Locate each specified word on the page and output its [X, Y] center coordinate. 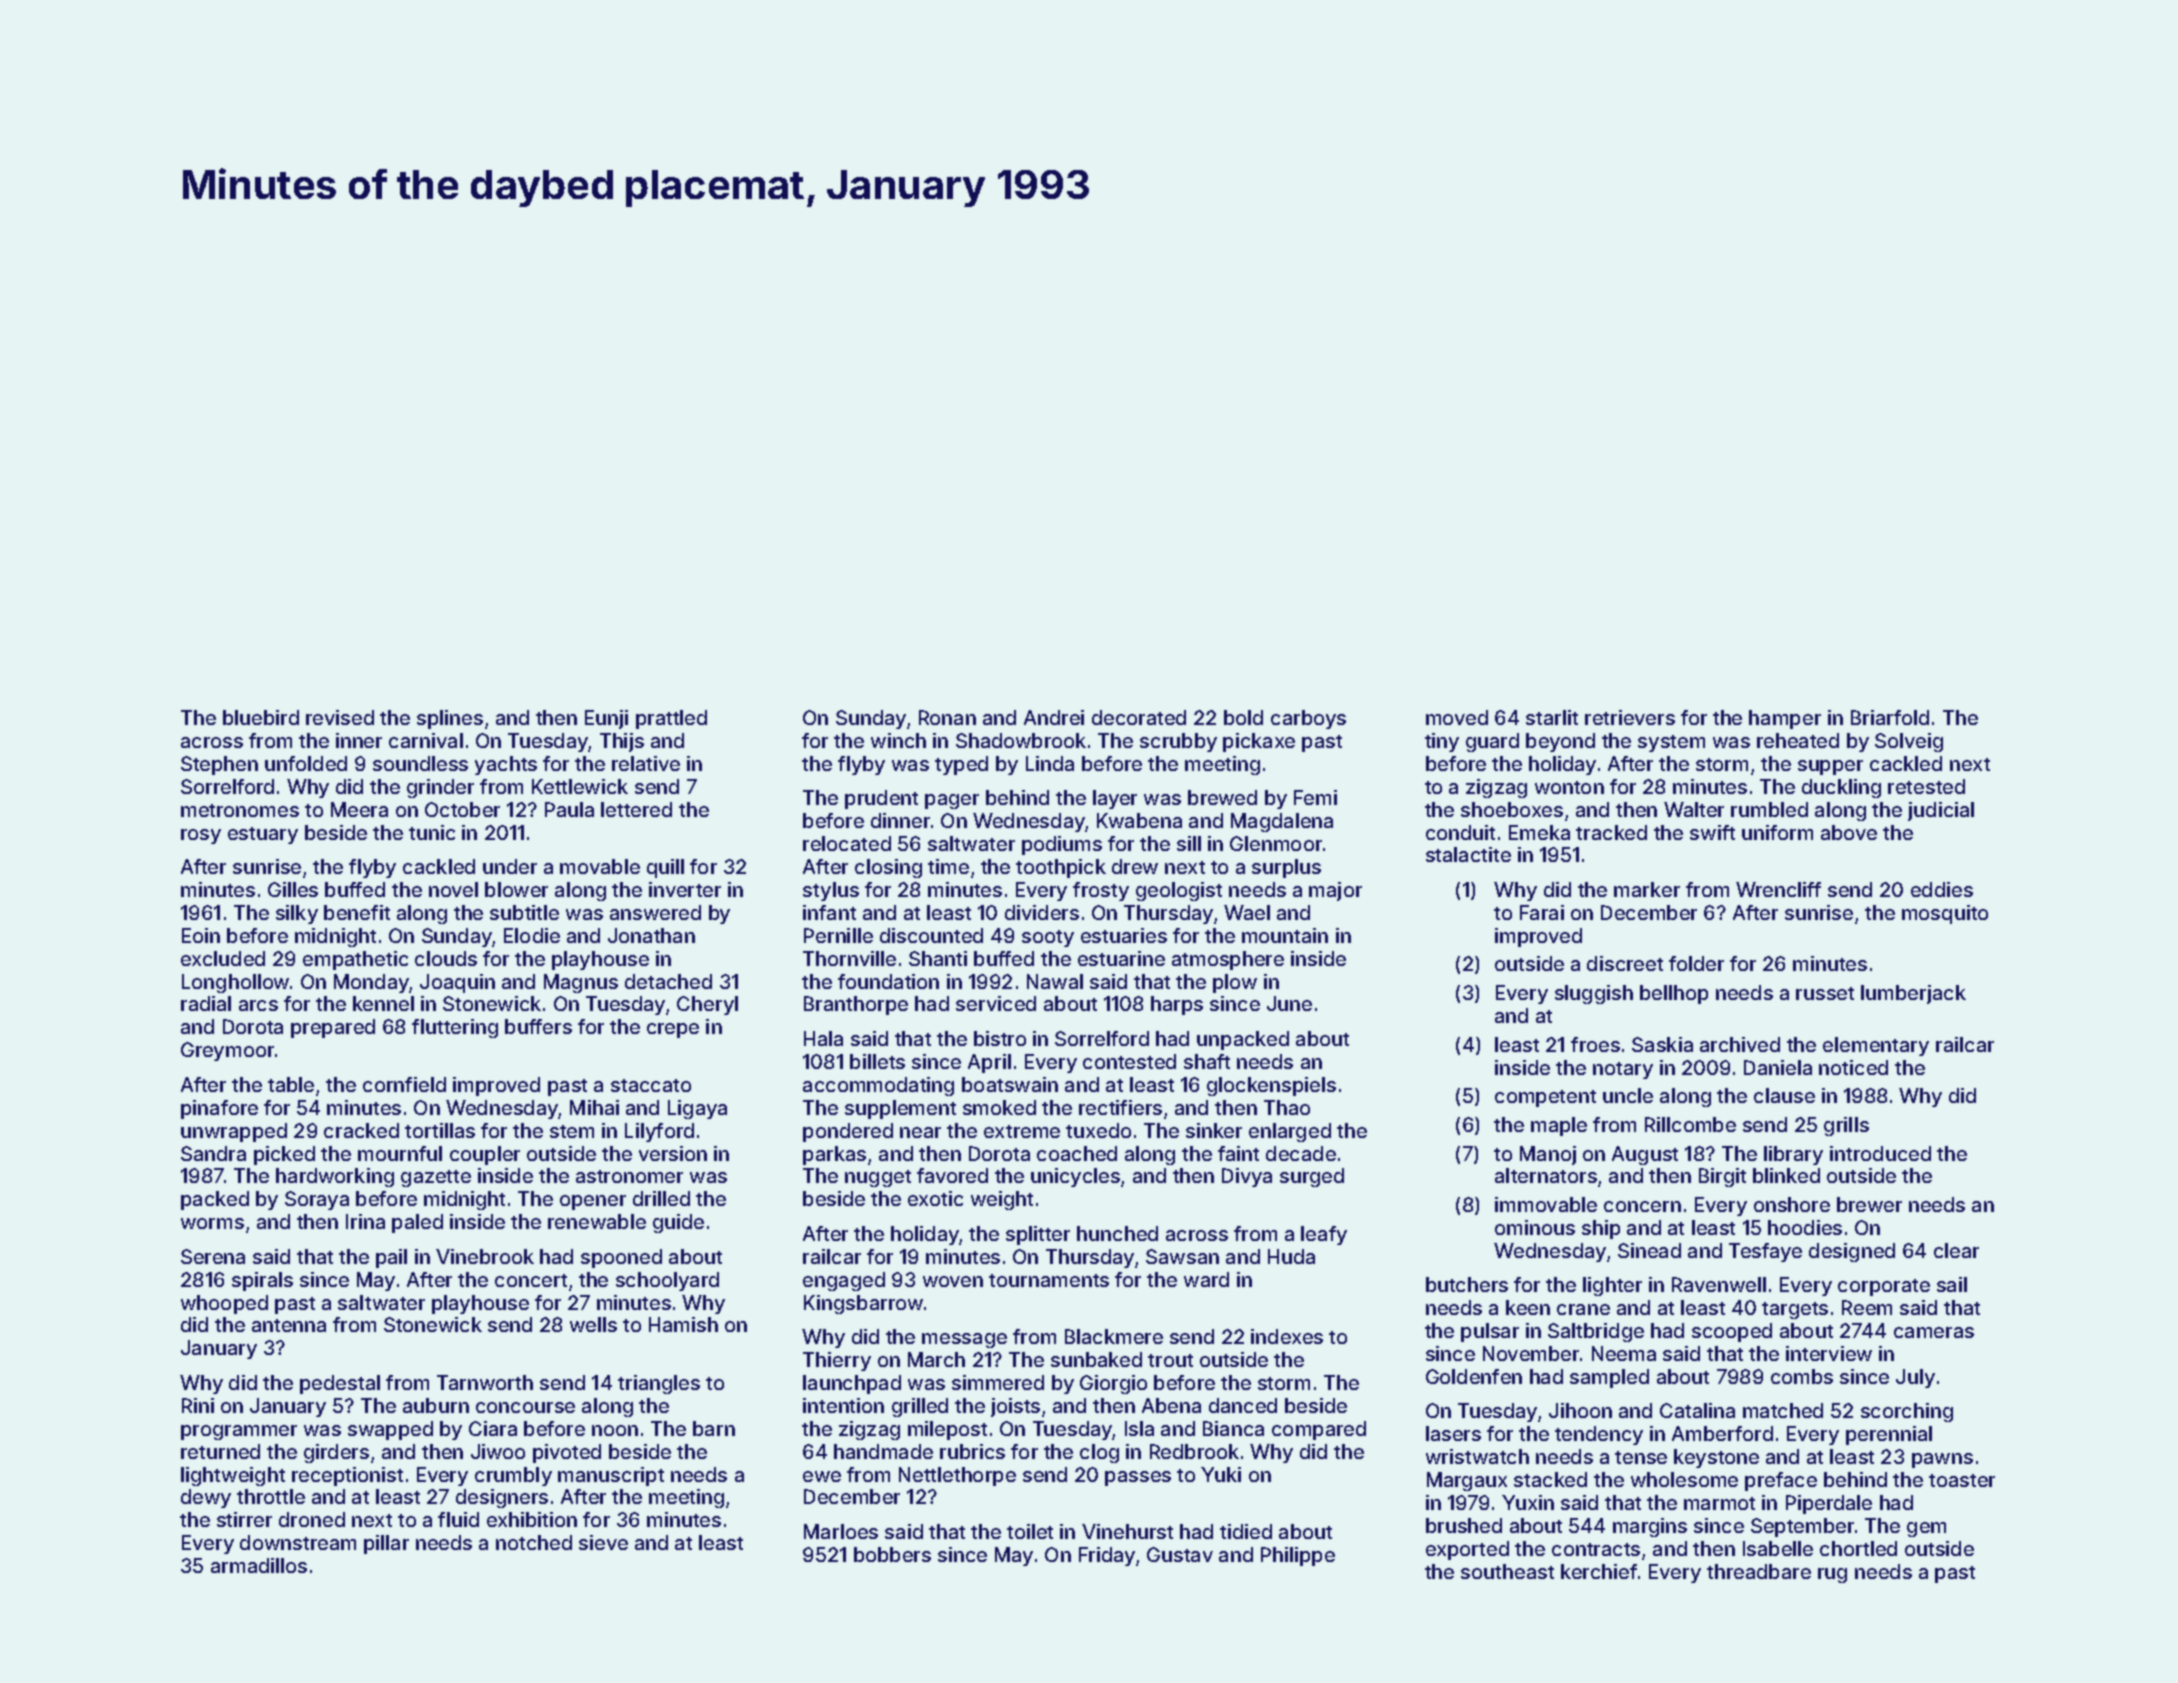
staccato [651, 1085]
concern [1642, 1206]
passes [1138, 1478]
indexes [1287, 1336]
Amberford [1722, 1433]
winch [898, 740]
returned [220, 1451]
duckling [1841, 788]
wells [593, 1324]
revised [340, 717]
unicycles [1075, 1177]
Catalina [1697, 1410]
